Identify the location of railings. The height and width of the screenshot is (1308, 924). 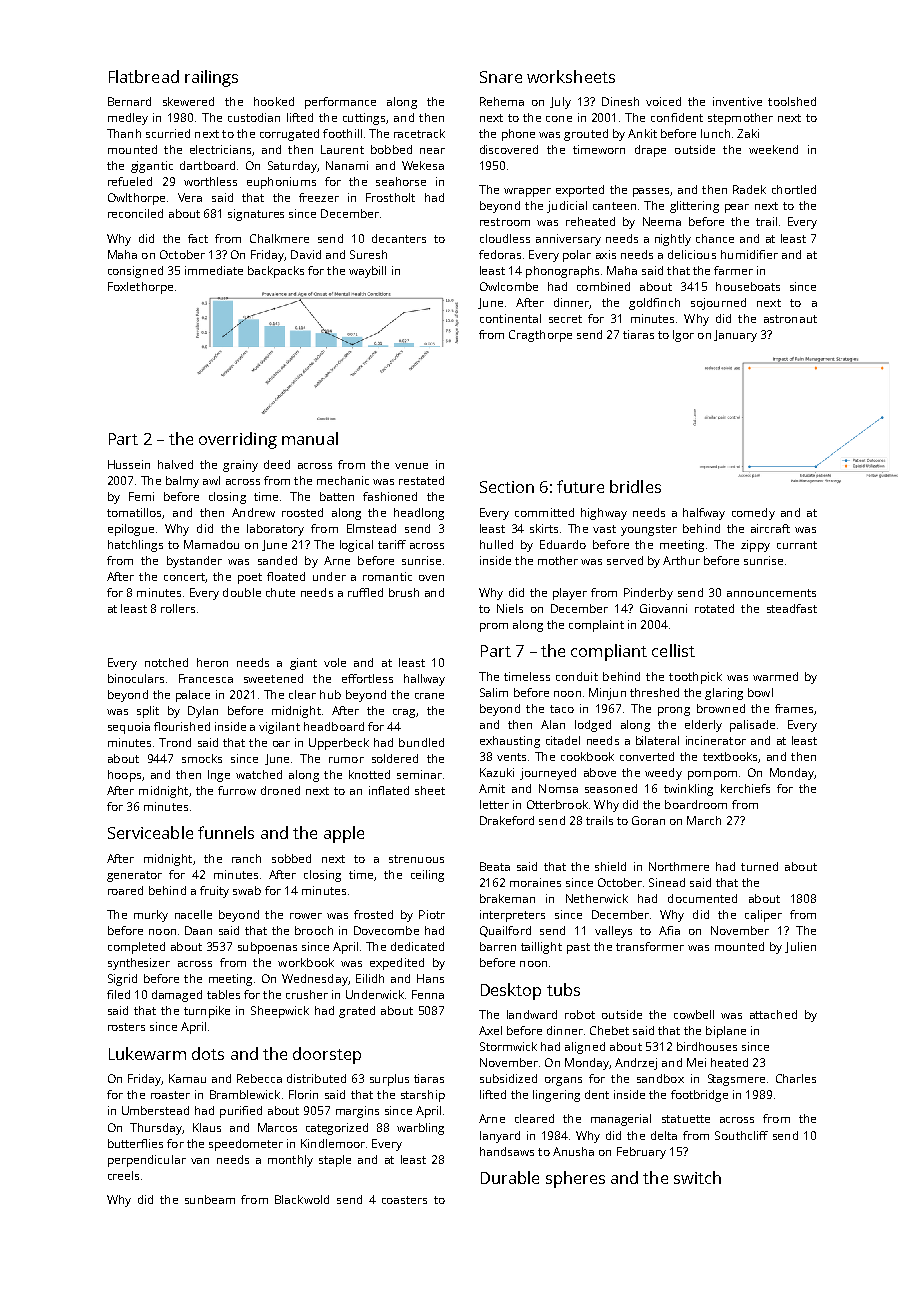
(211, 78).
